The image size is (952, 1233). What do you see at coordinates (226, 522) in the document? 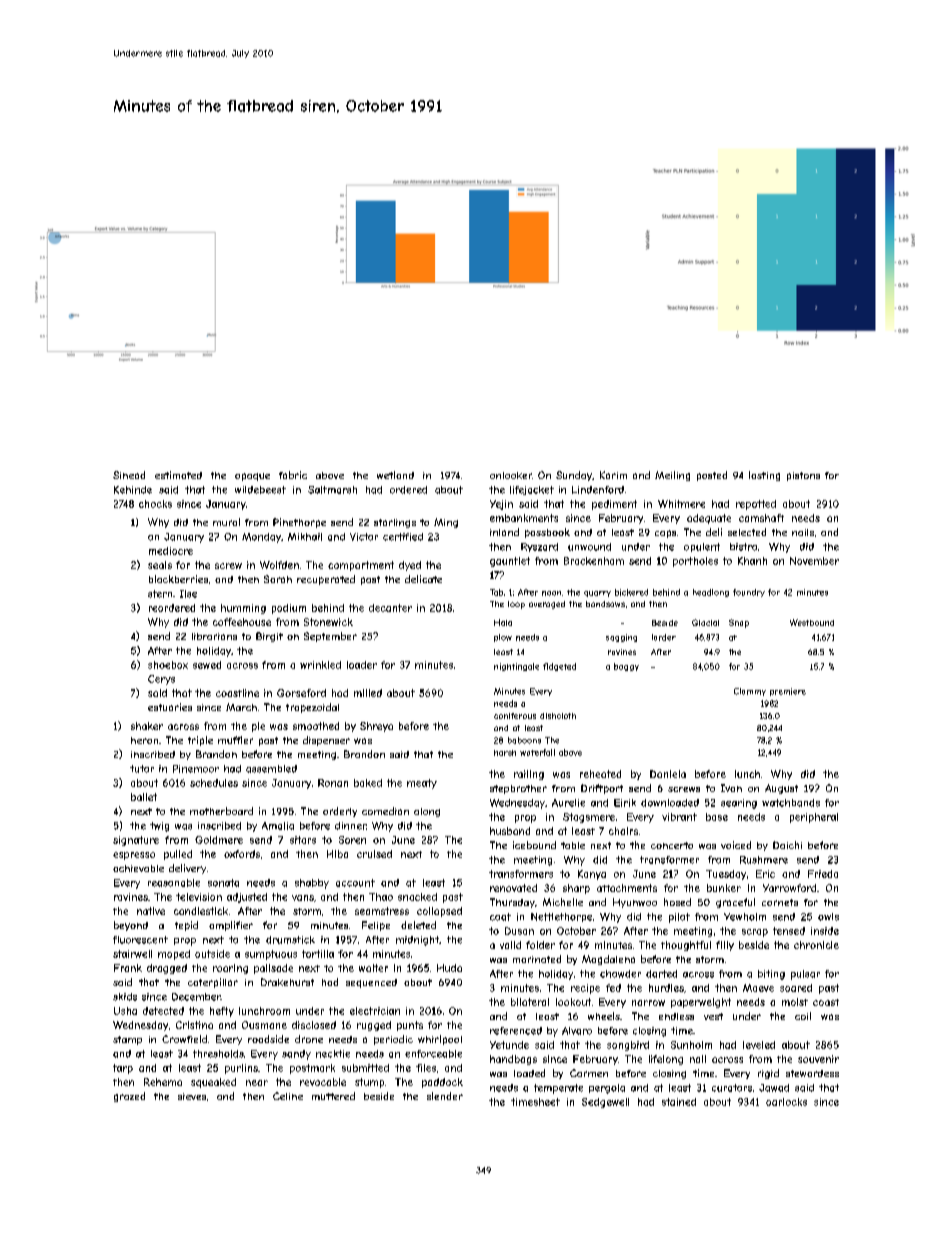
I see `mural` at bounding box center [226, 522].
